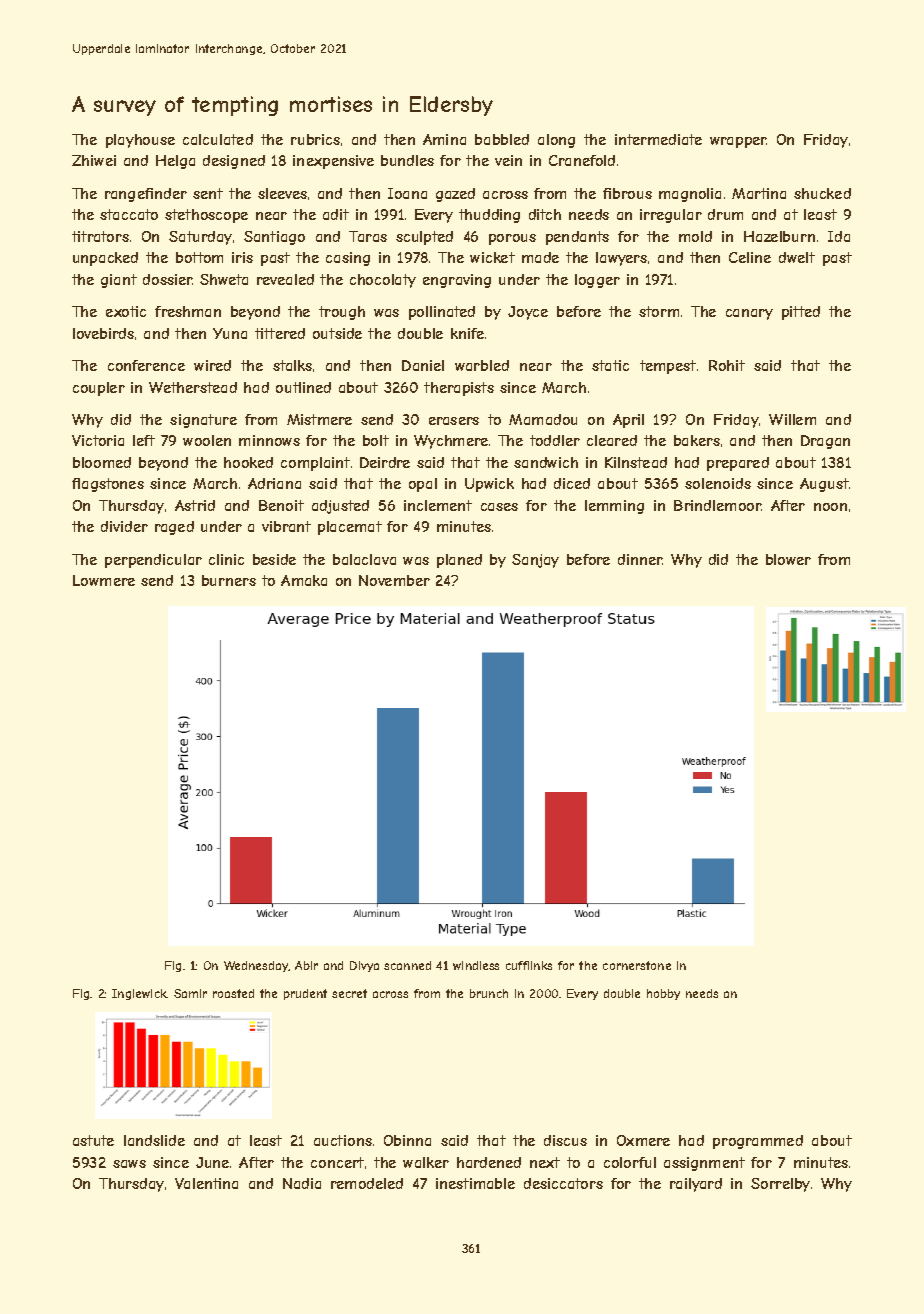 This image has width=924, height=1314. I want to click on babbled, so click(502, 139).
